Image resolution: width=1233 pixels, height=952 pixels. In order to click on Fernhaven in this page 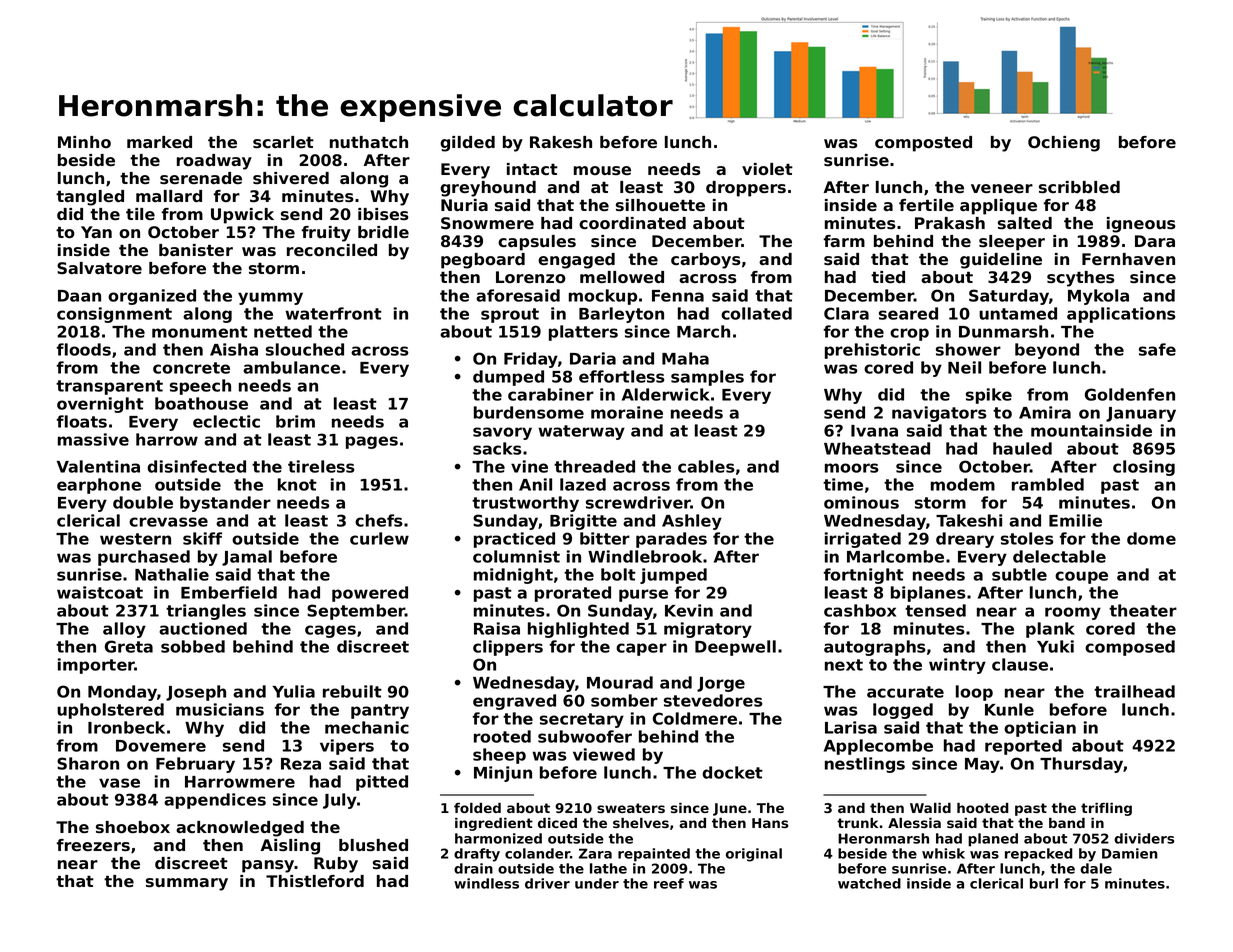, I will do `click(1128, 259)`.
